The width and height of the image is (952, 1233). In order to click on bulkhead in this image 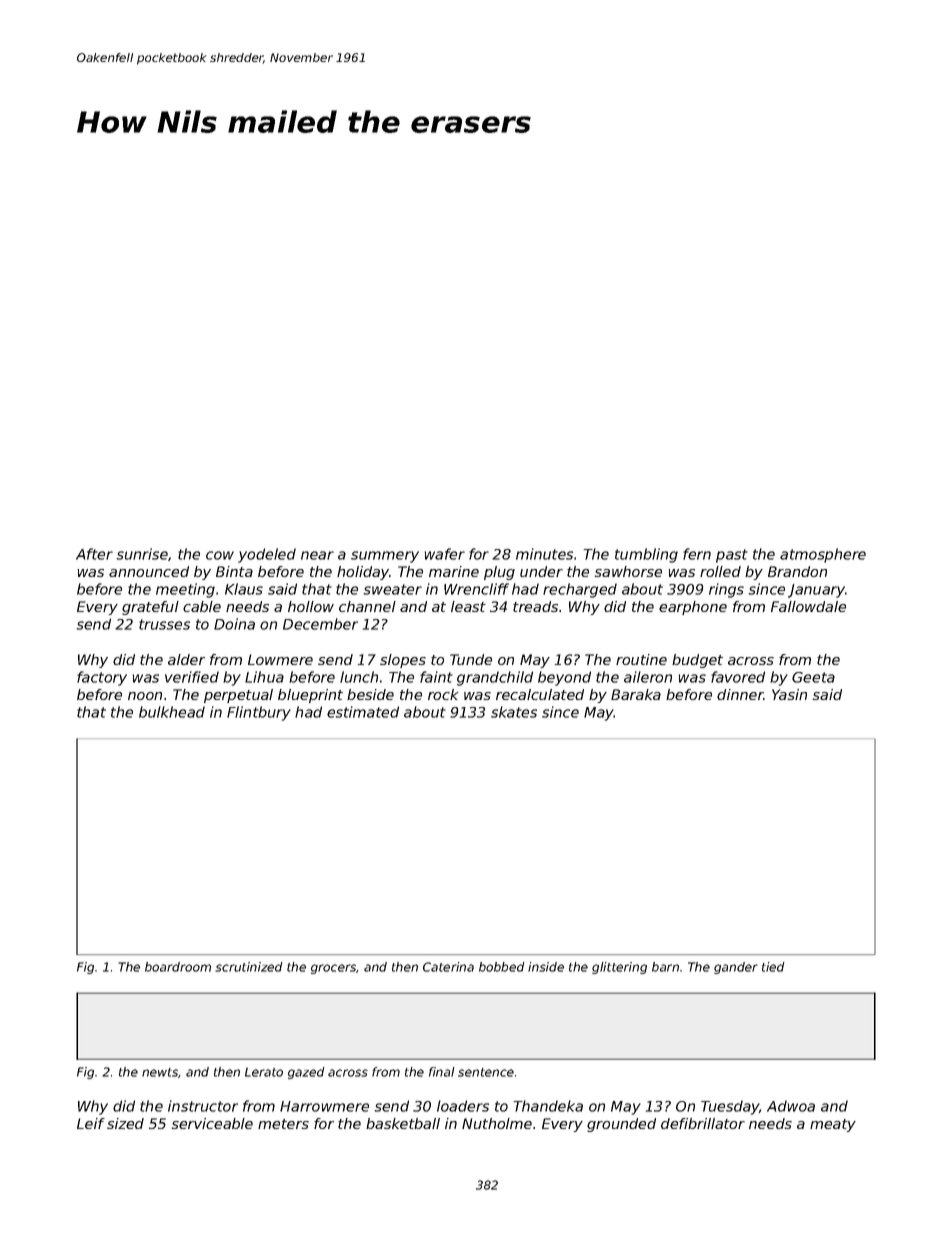, I will do `click(172, 712)`.
